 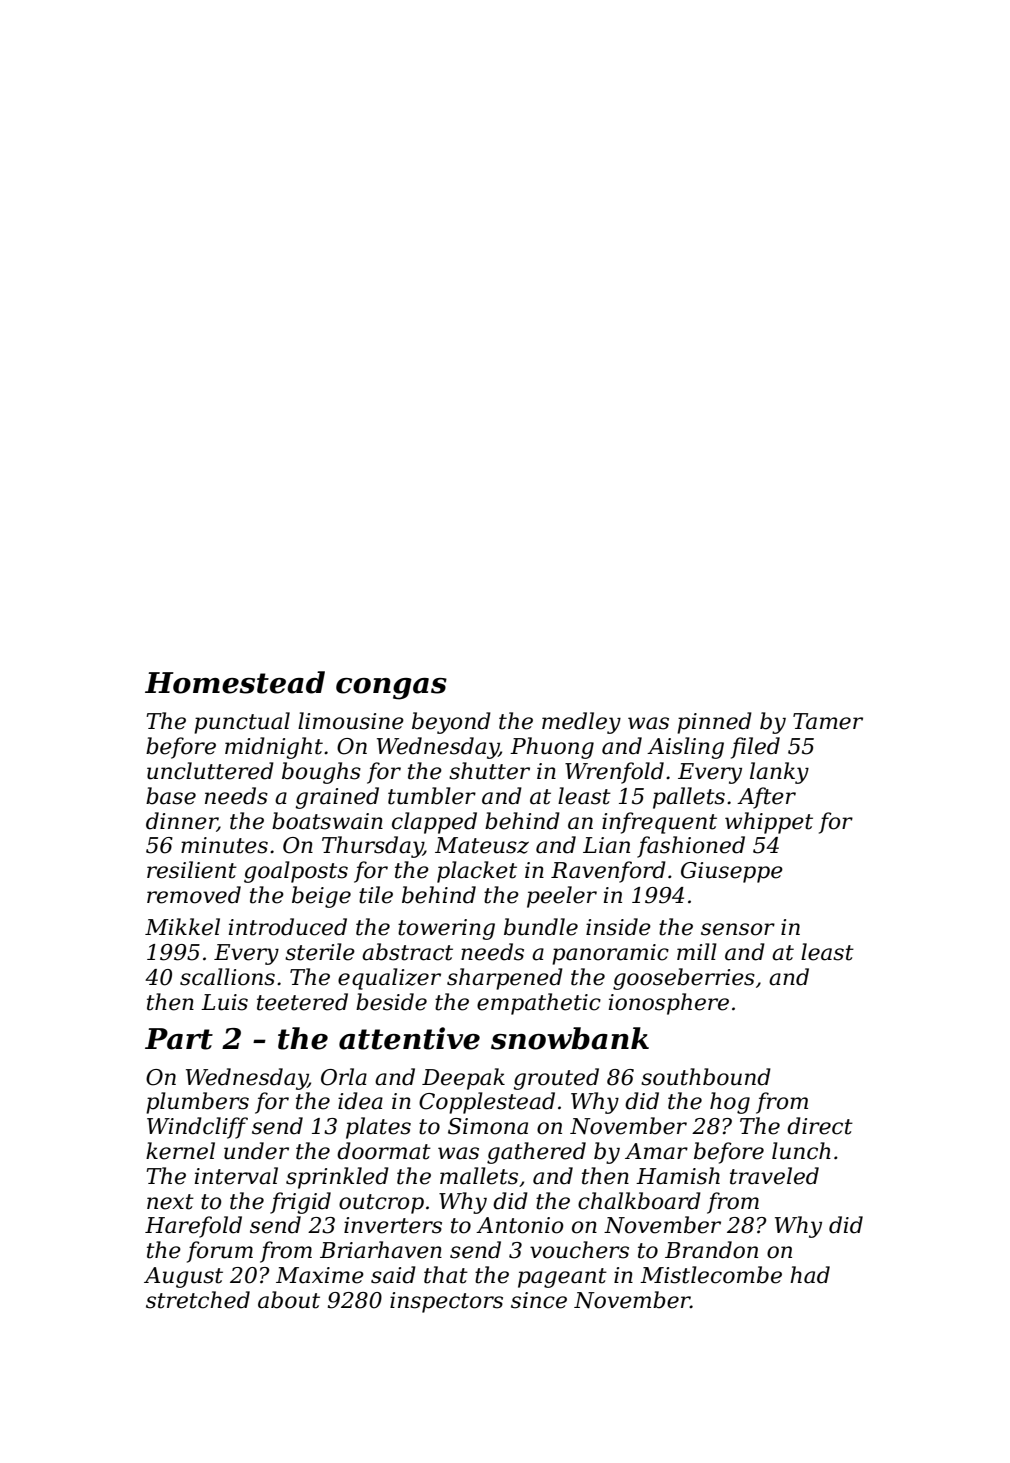 I want to click on Thursday, so click(x=372, y=847).
